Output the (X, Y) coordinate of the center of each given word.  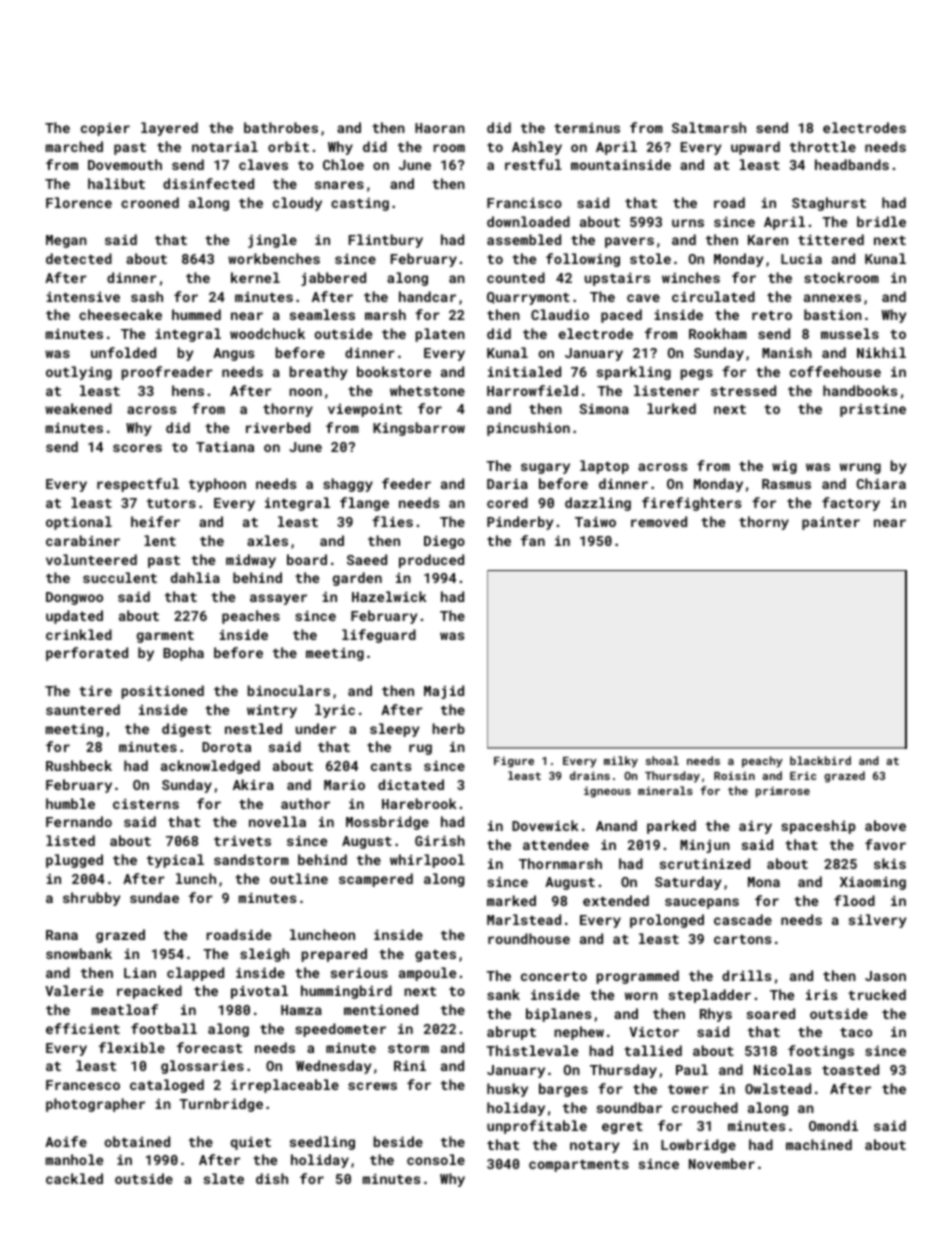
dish (272, 1178)
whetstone (427, 390)
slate (224, 1178)
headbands (852, 164)
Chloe (343, 164)
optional (79, 523)
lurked (671, 408)
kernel (255, 277)
